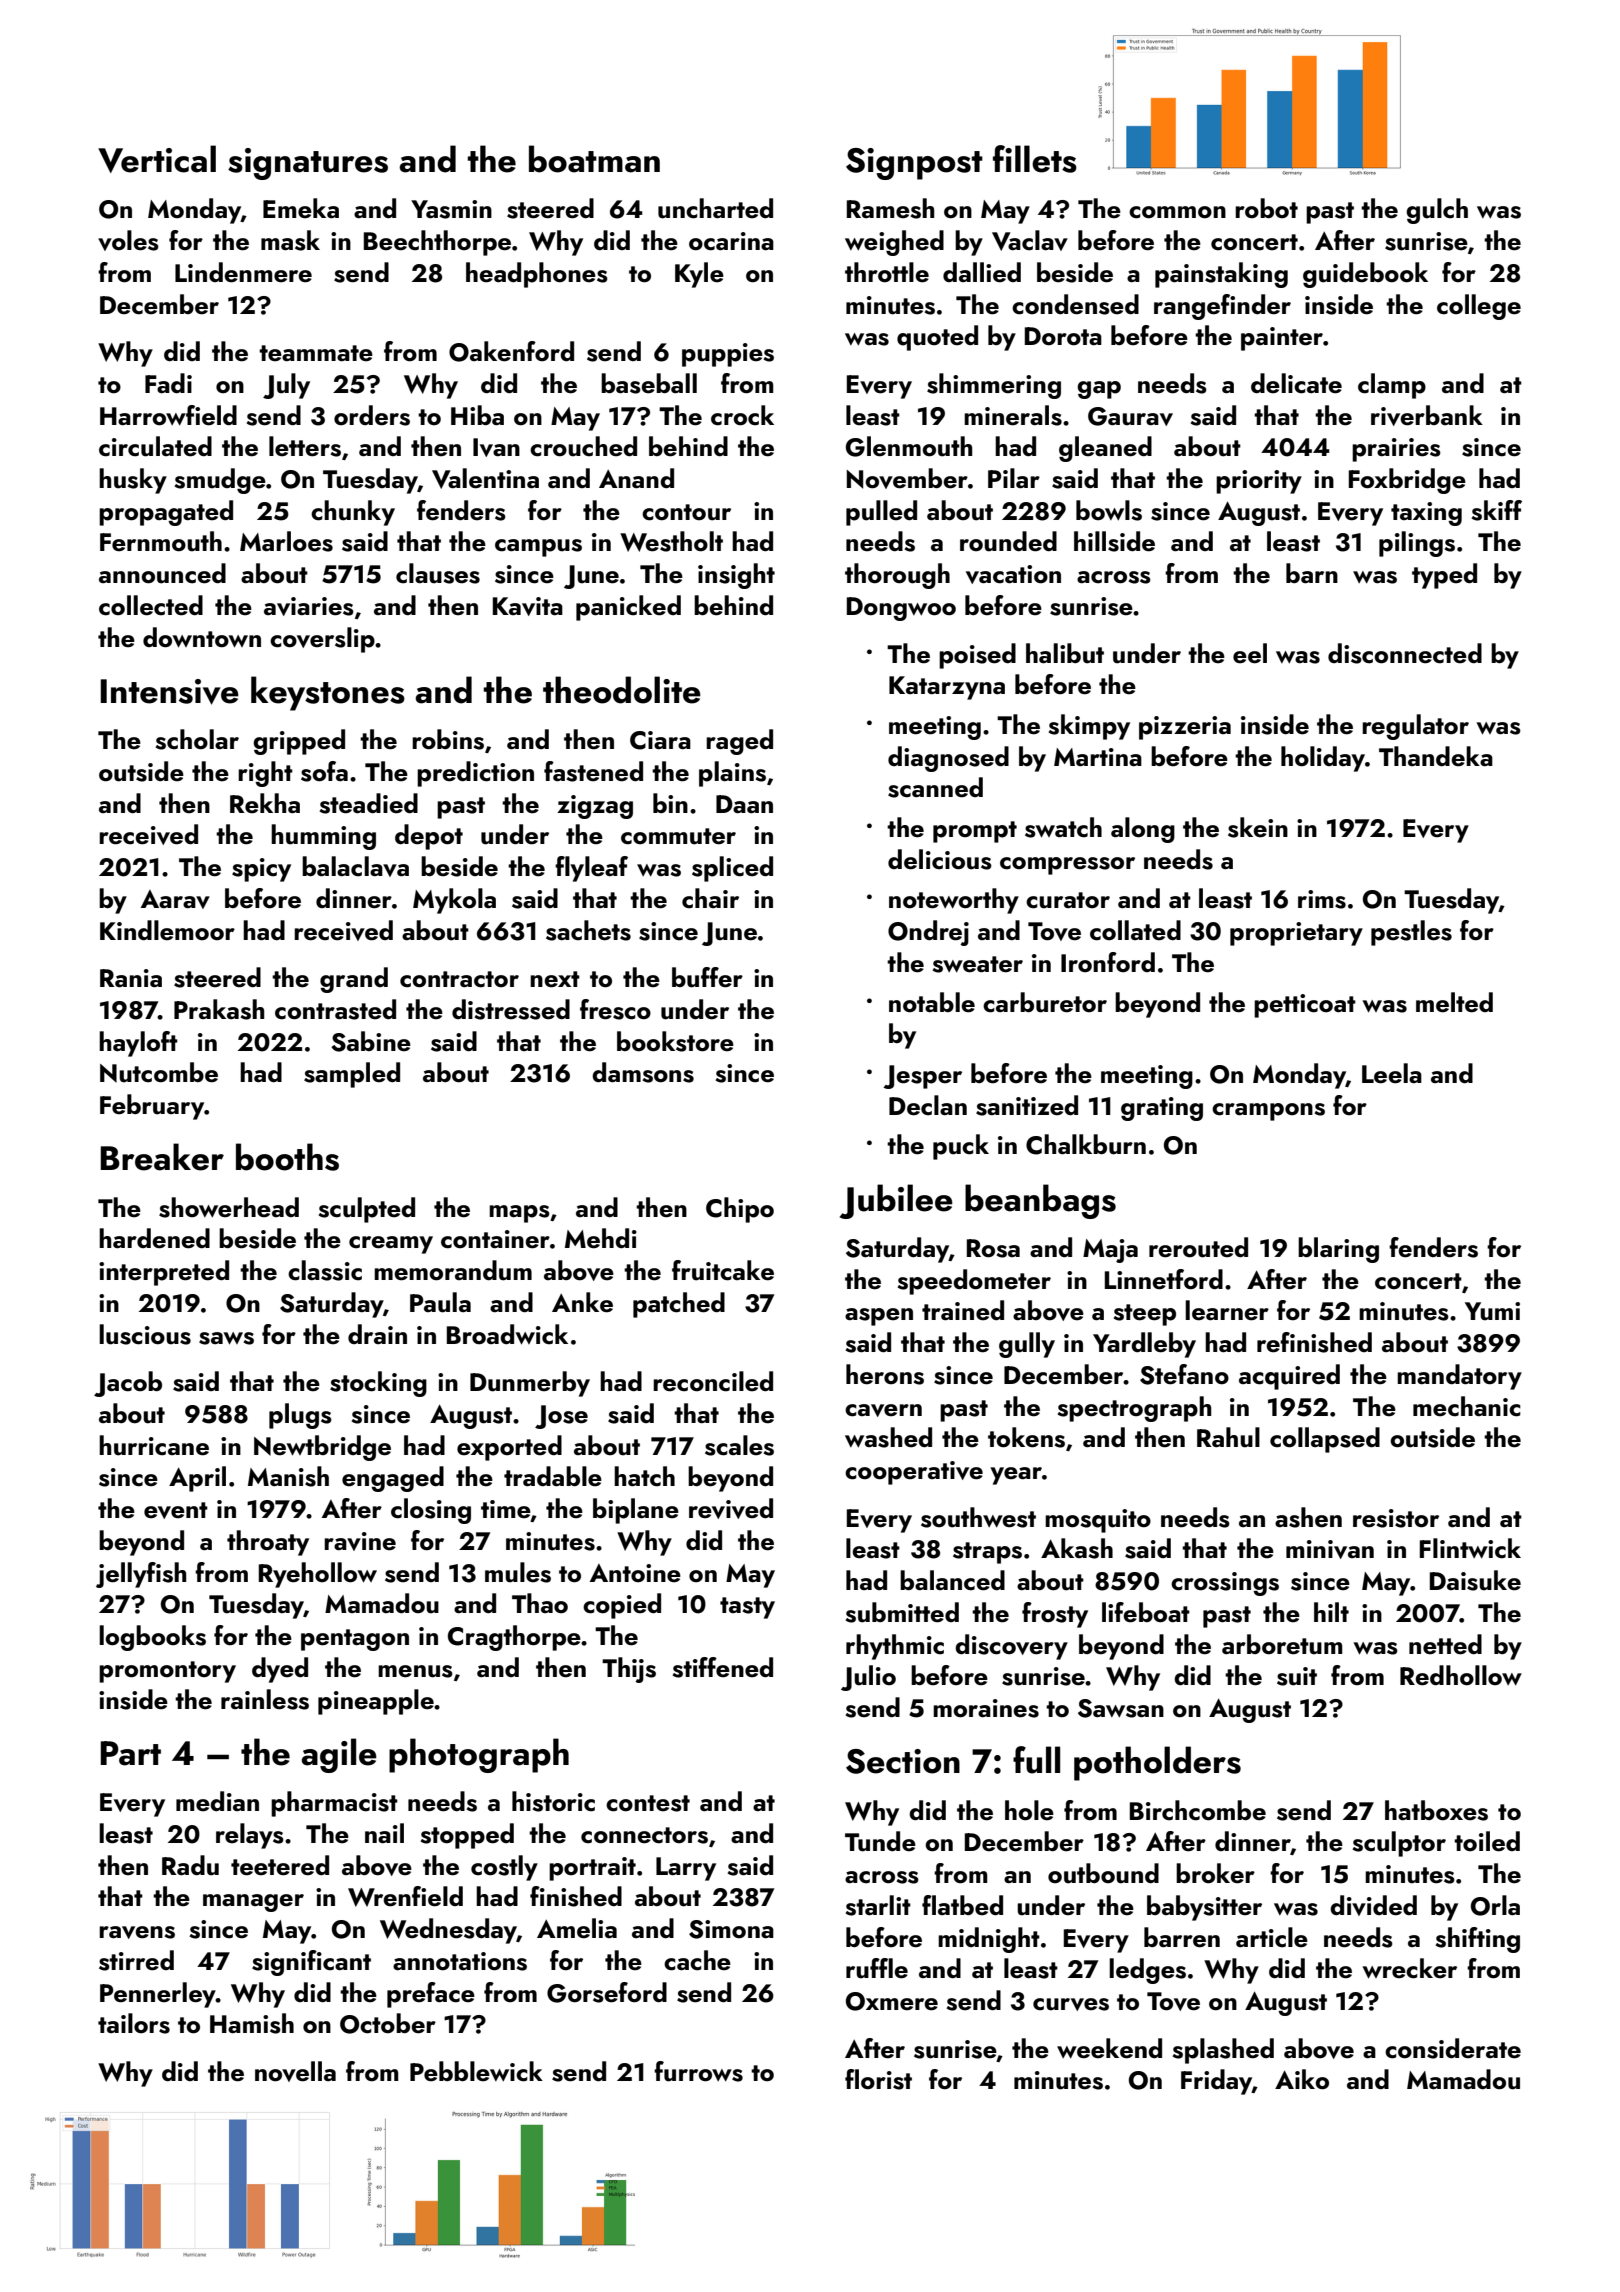 This page has height=2292, width=1620. What do you see at coordinates (740, 1210) in the page?
I see `Chipo` at bounding box center [740, 1210].
